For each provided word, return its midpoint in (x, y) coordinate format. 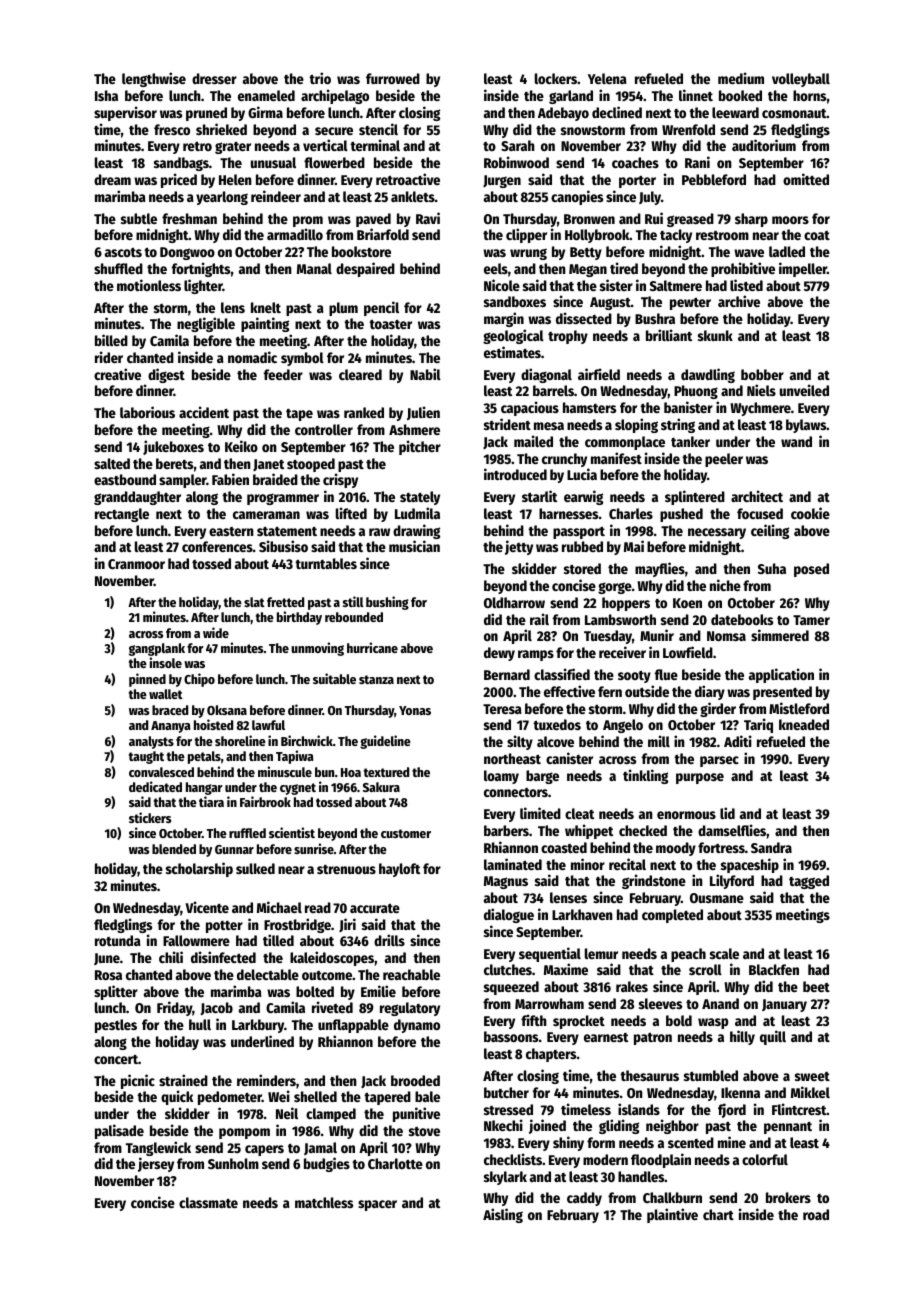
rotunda (118, 940)
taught (146, 757)
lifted (351, 513)
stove (424, 1131)
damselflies (732, 830)
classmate (208, 1202)
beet (816, 986)
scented (691, 1142)
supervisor (125, 113)
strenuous (346, 869)
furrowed (393, 78)
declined (617, 112)
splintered (695, 497)
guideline (385, 742)
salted (112, 463)
